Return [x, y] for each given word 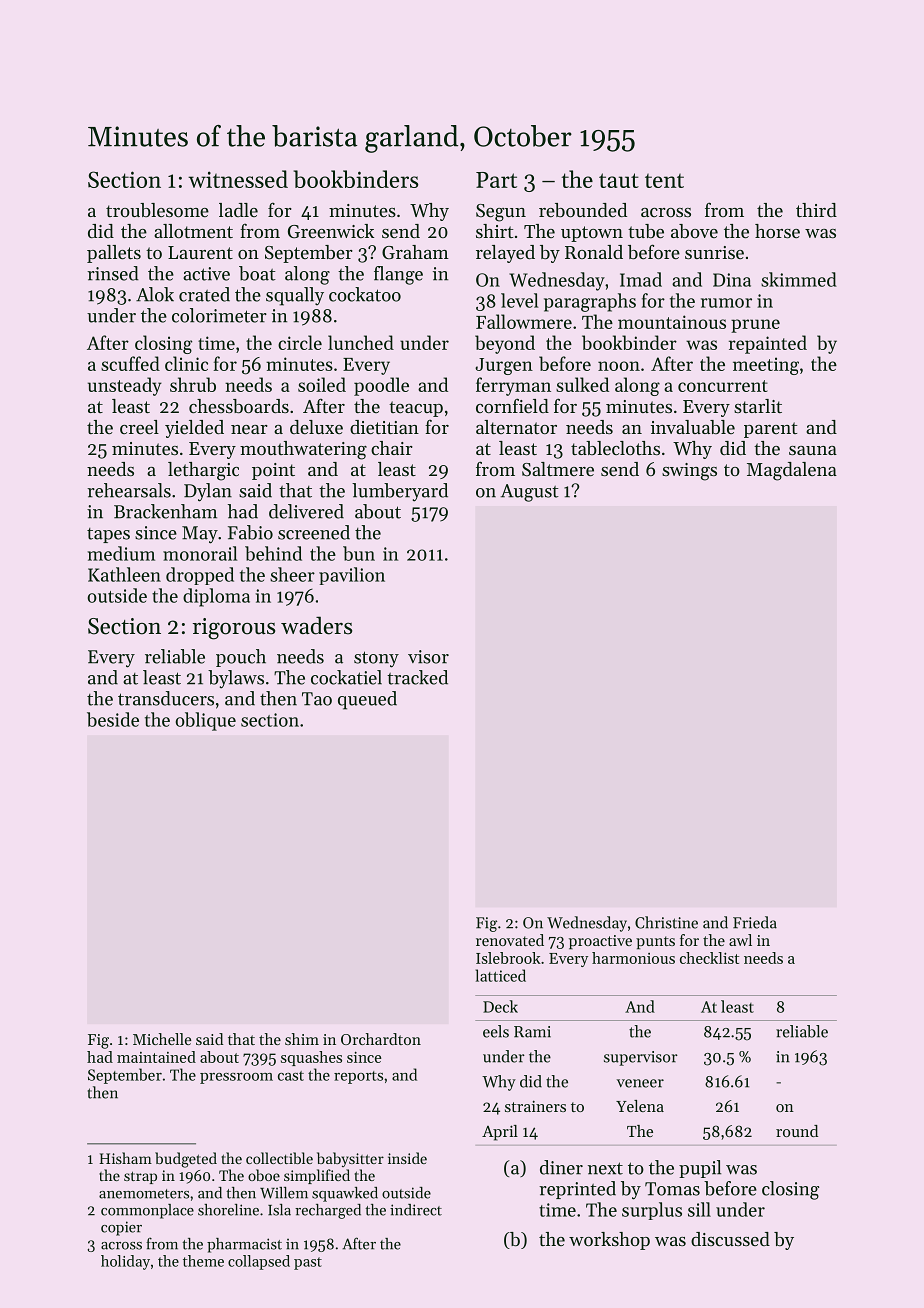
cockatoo [365, 294]
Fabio [250, 532]
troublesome [157, 210]
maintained [156, 1057]
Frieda [755, 922]
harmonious [633, 958]
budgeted [186, 1160]
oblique [206, 721]
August [530, 493]
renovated [510, 940]
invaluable [693, 427]
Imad [641, 279]
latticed [501, 975]
